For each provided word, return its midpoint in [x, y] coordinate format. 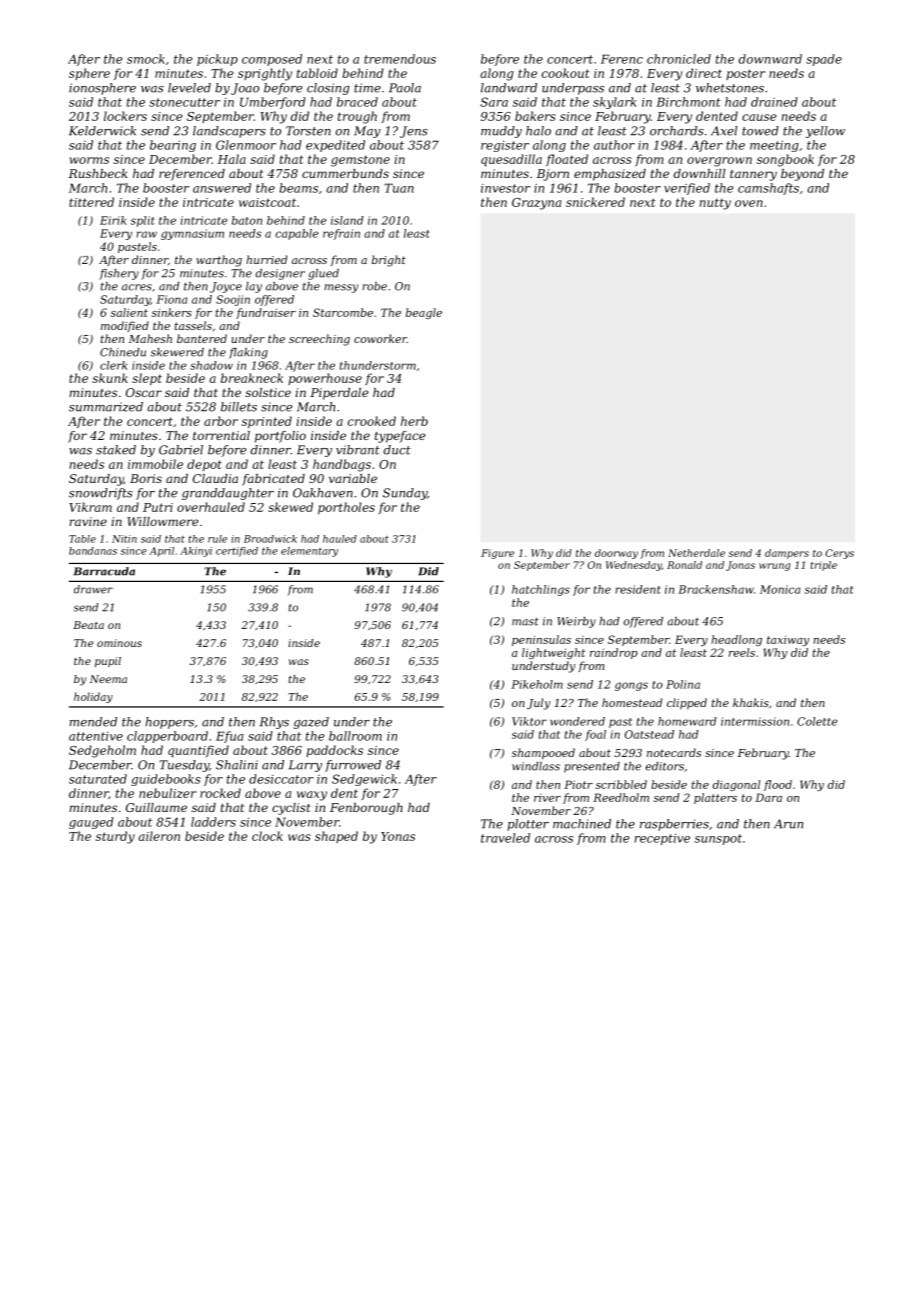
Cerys [840, 554]
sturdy [115, 837]
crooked [372, 421]
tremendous [400, 59]
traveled [505, 838]
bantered [202, 338]
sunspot [718, 839]
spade [824, 60]
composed [272, 60]
